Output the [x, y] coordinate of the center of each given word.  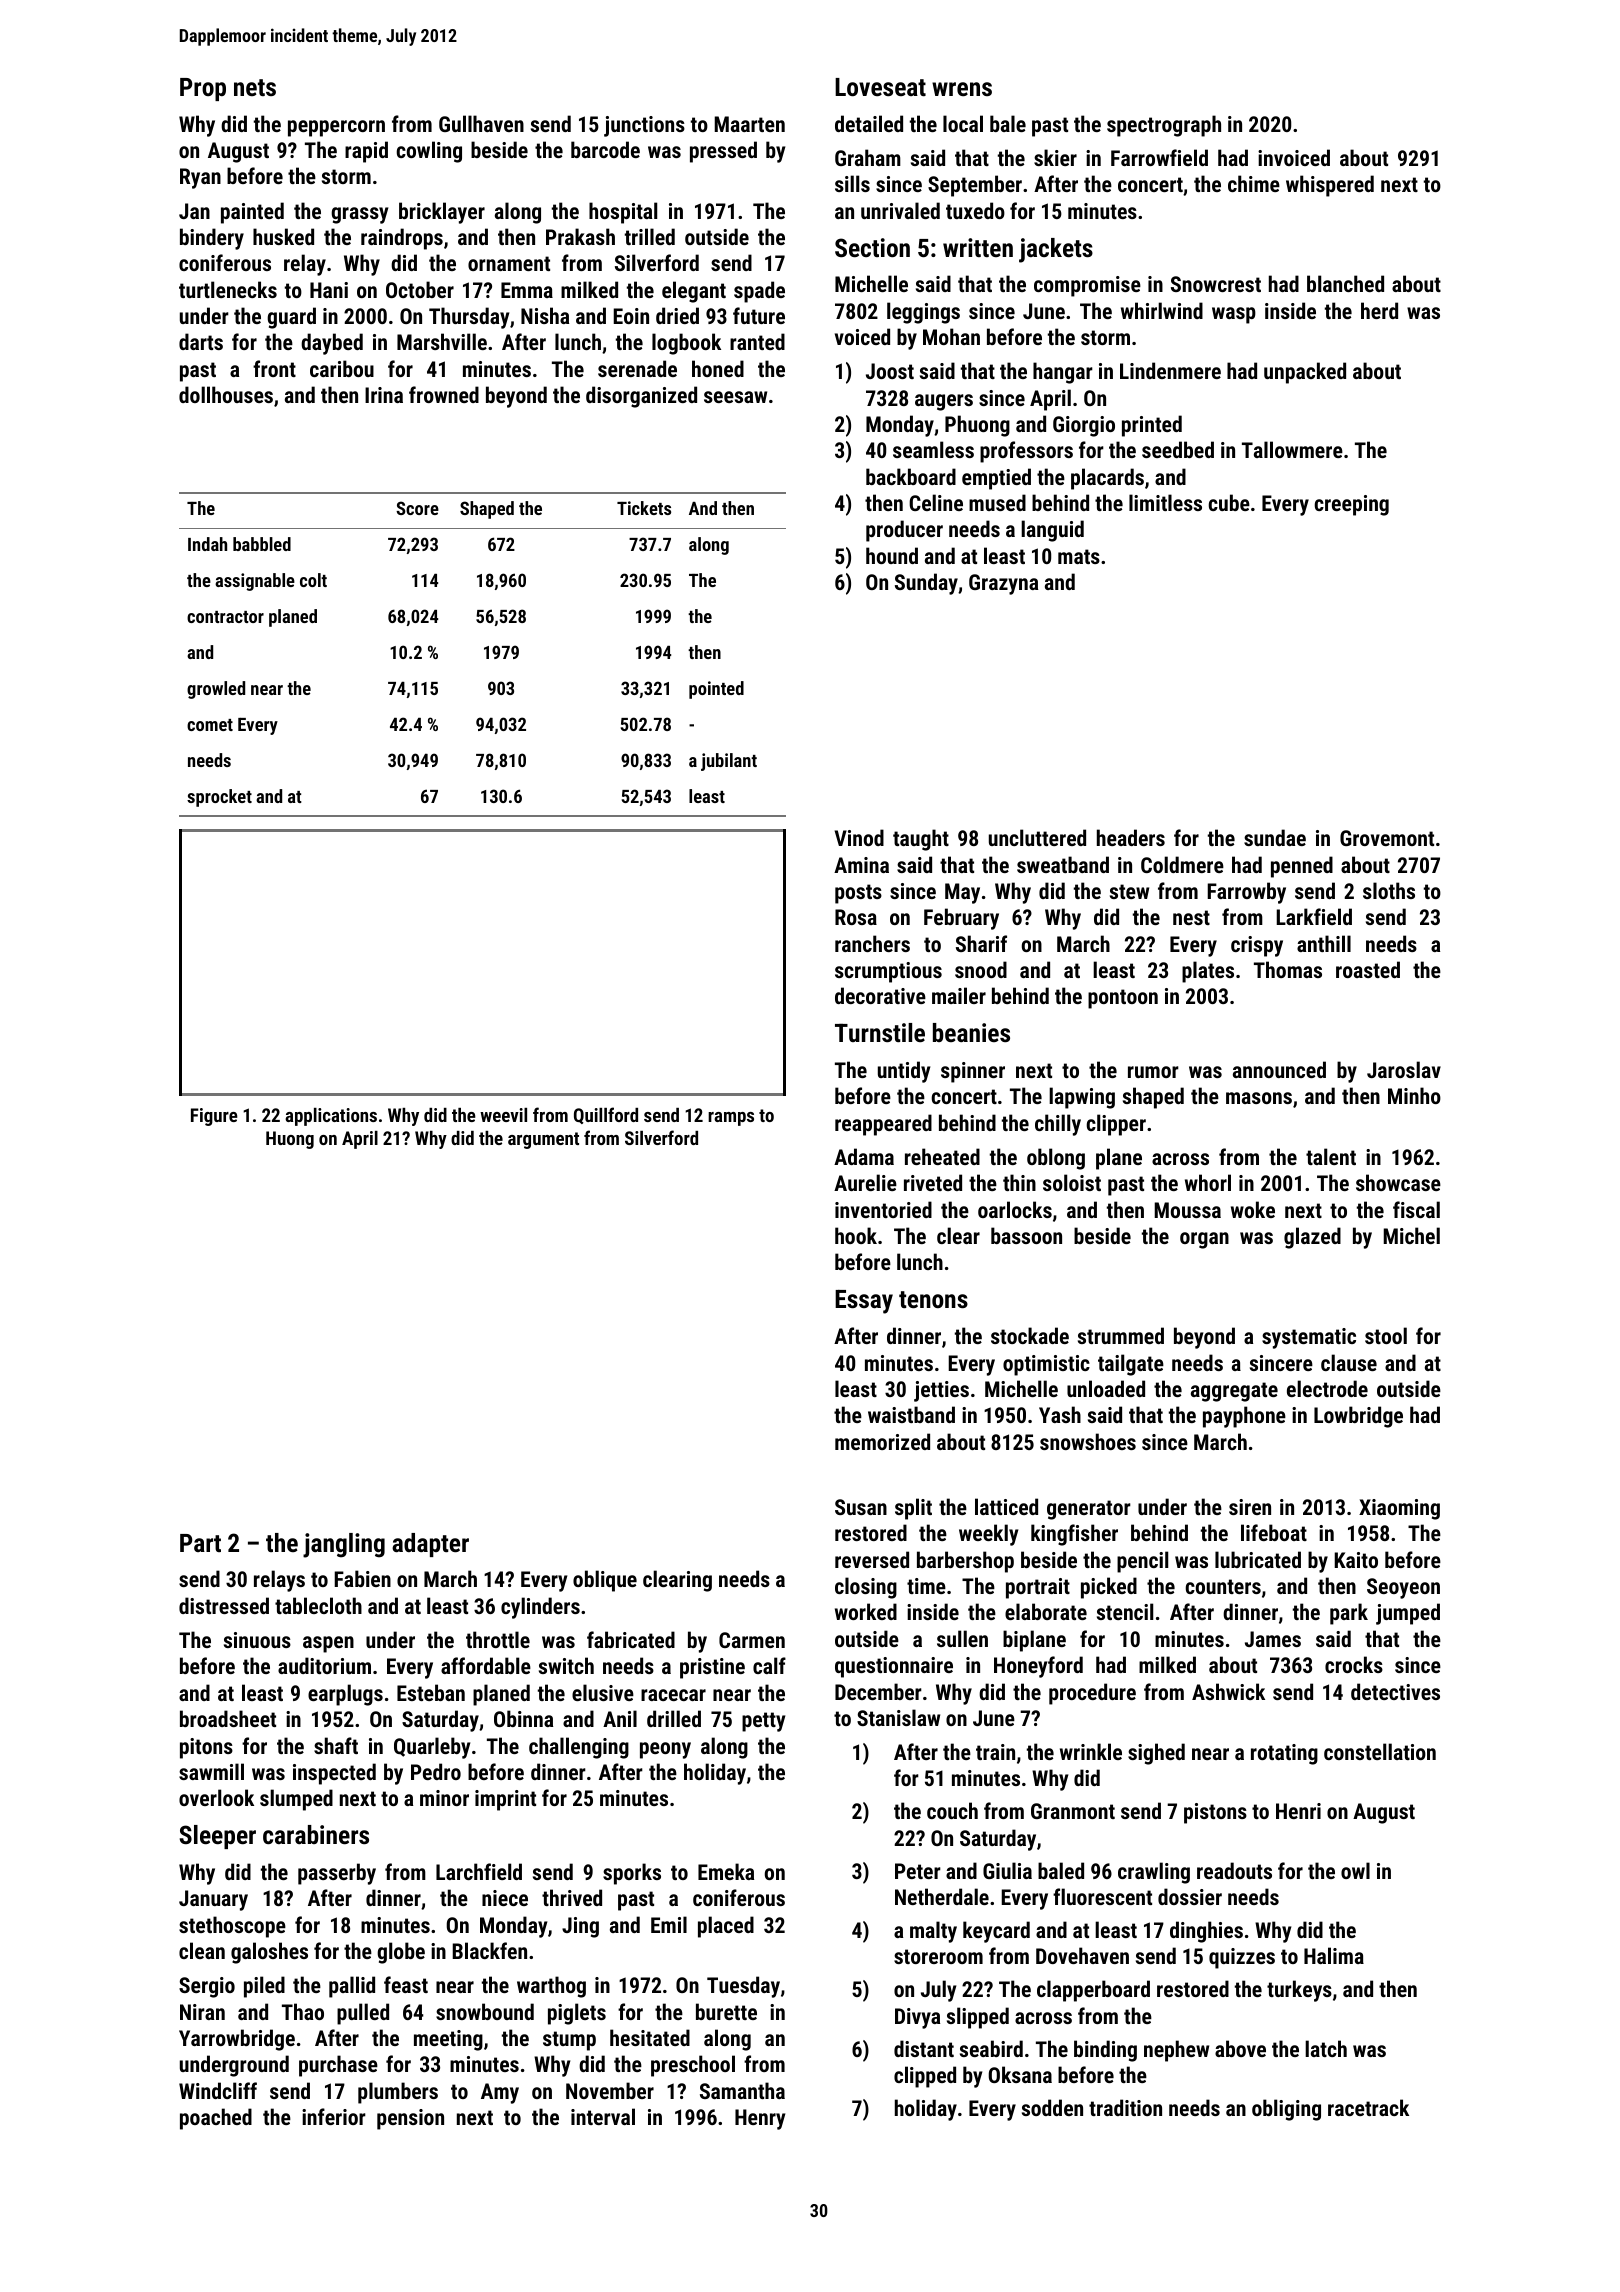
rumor [1153, 1072]
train [995, 1752]
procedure [1092, 1694]
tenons [933, 1299]
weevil [503, 1115]
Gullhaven [481, 123]
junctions [644, 126]
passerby [337, 1874]
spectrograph [1164, 126]
